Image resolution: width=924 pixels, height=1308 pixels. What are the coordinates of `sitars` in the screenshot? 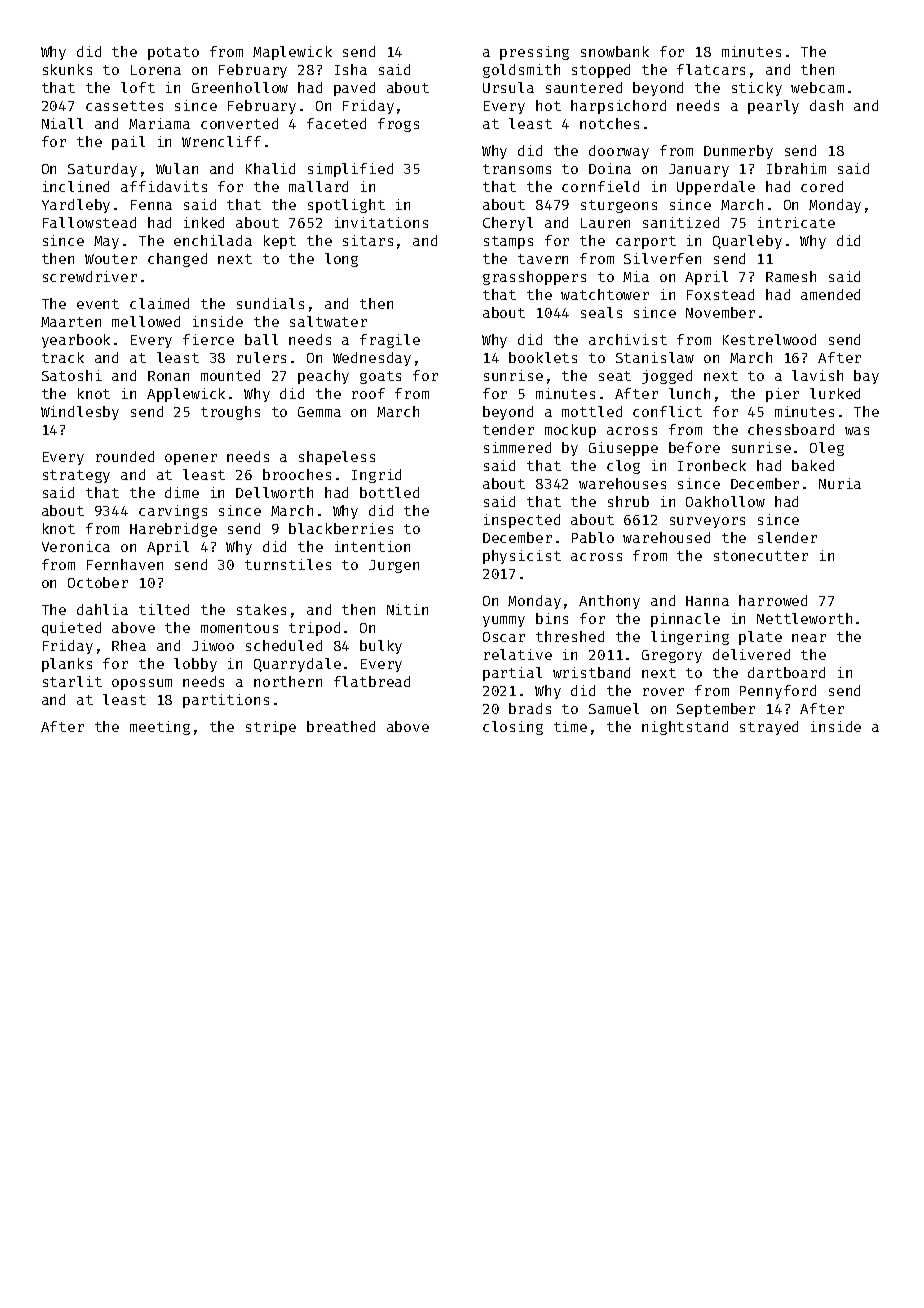 It's located at (368, 240).
